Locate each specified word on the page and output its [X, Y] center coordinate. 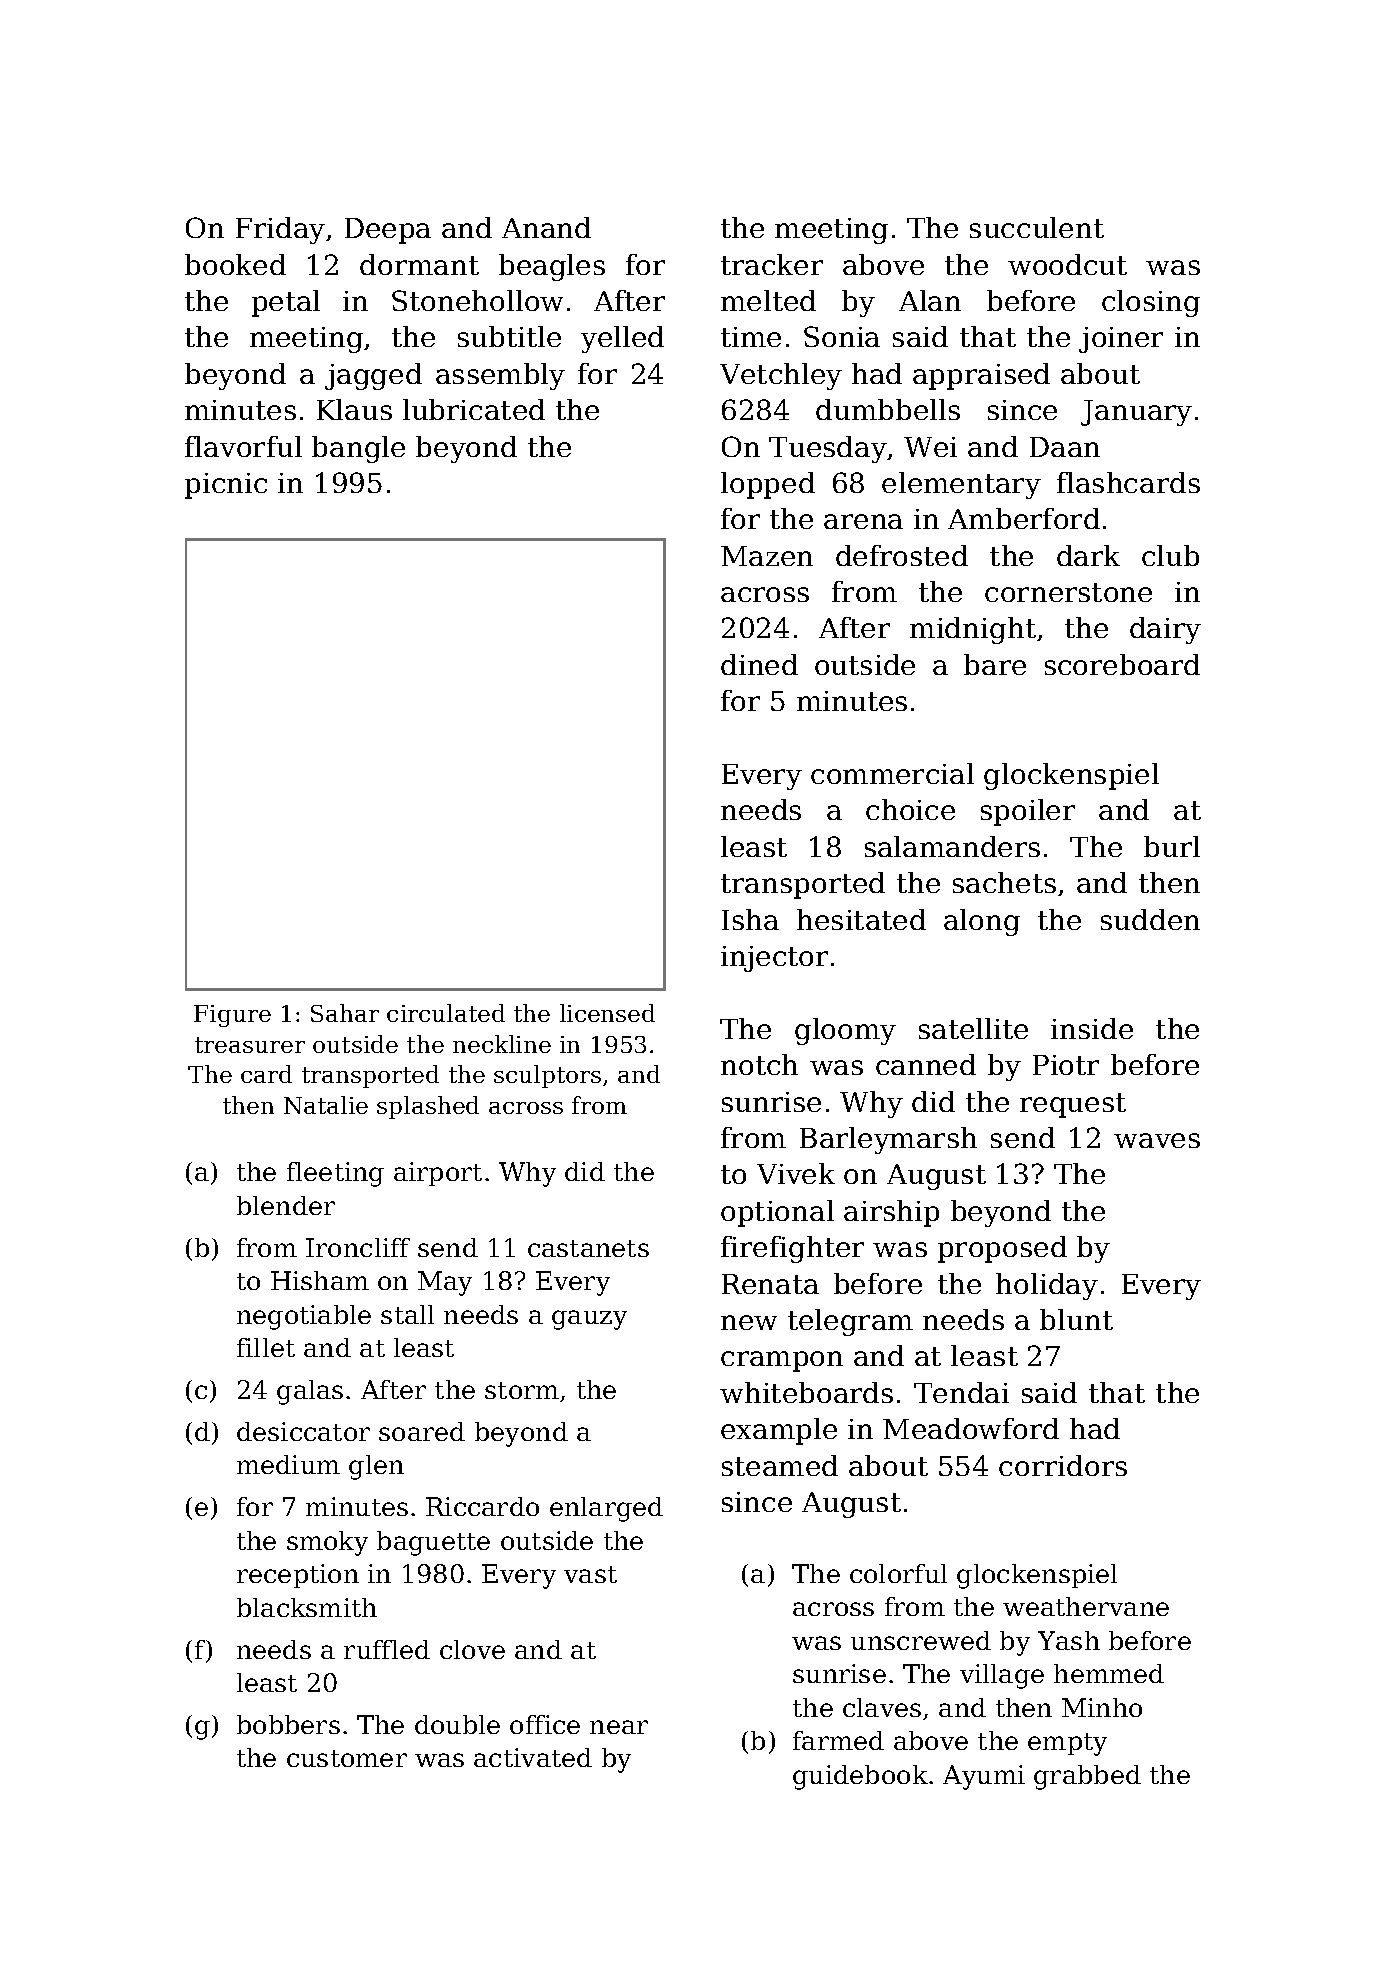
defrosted [902, 555]
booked [235, 264]
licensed [607, 1013]
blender [286, 1205]
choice [910, 809]
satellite [973, 1028]
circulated [446, 1013]
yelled [622, 339]
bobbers [288, 1724]
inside [1092, 1028]
